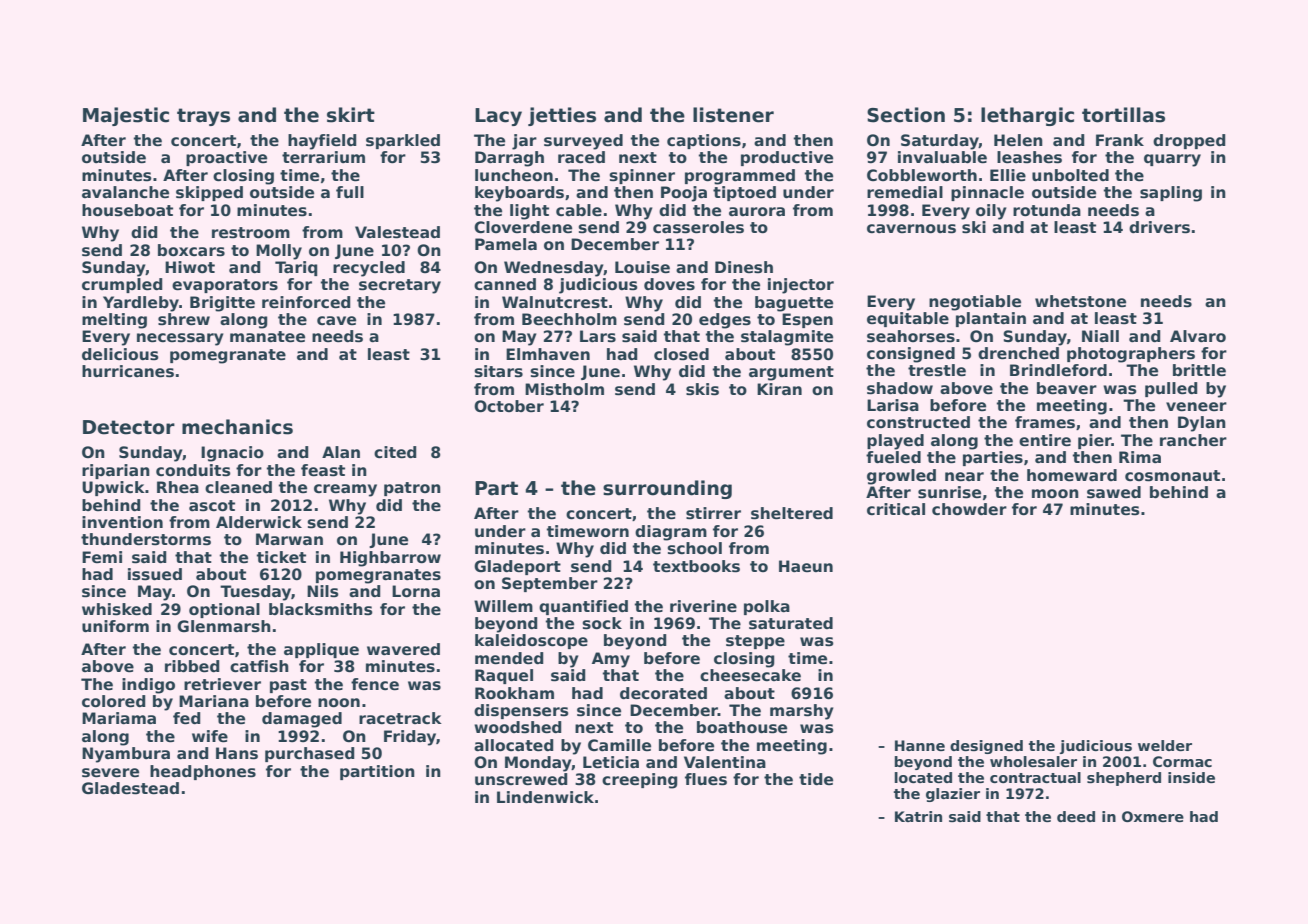  I want to click on trays, so click(203, 117).
